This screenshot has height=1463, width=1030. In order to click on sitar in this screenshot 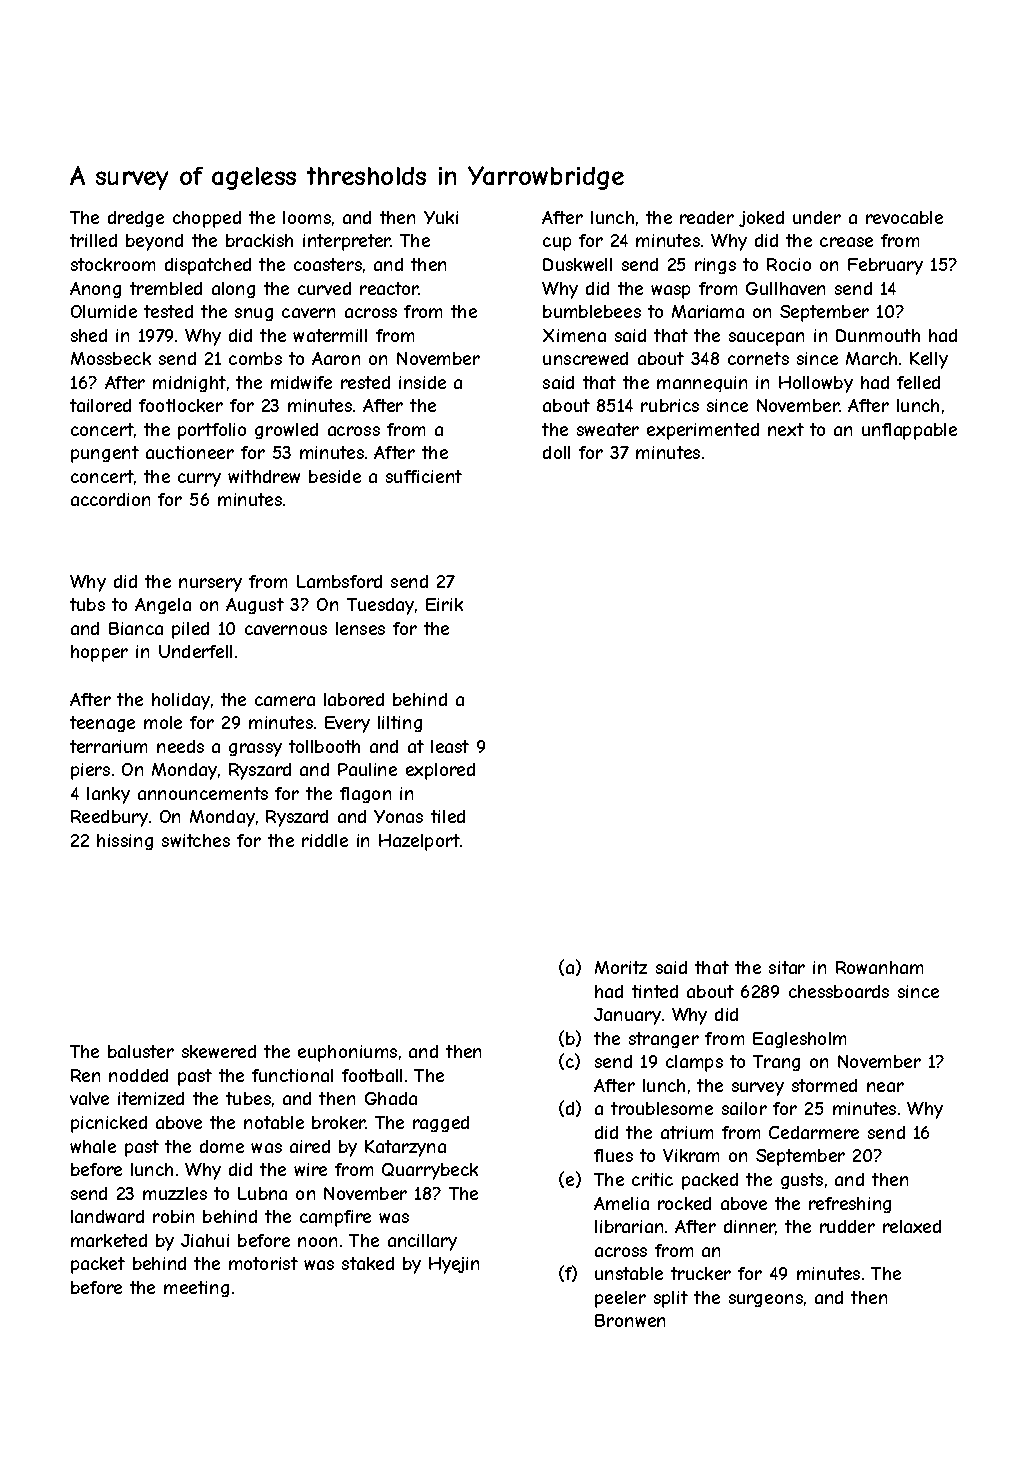, I will do `click(787, 967)`.
